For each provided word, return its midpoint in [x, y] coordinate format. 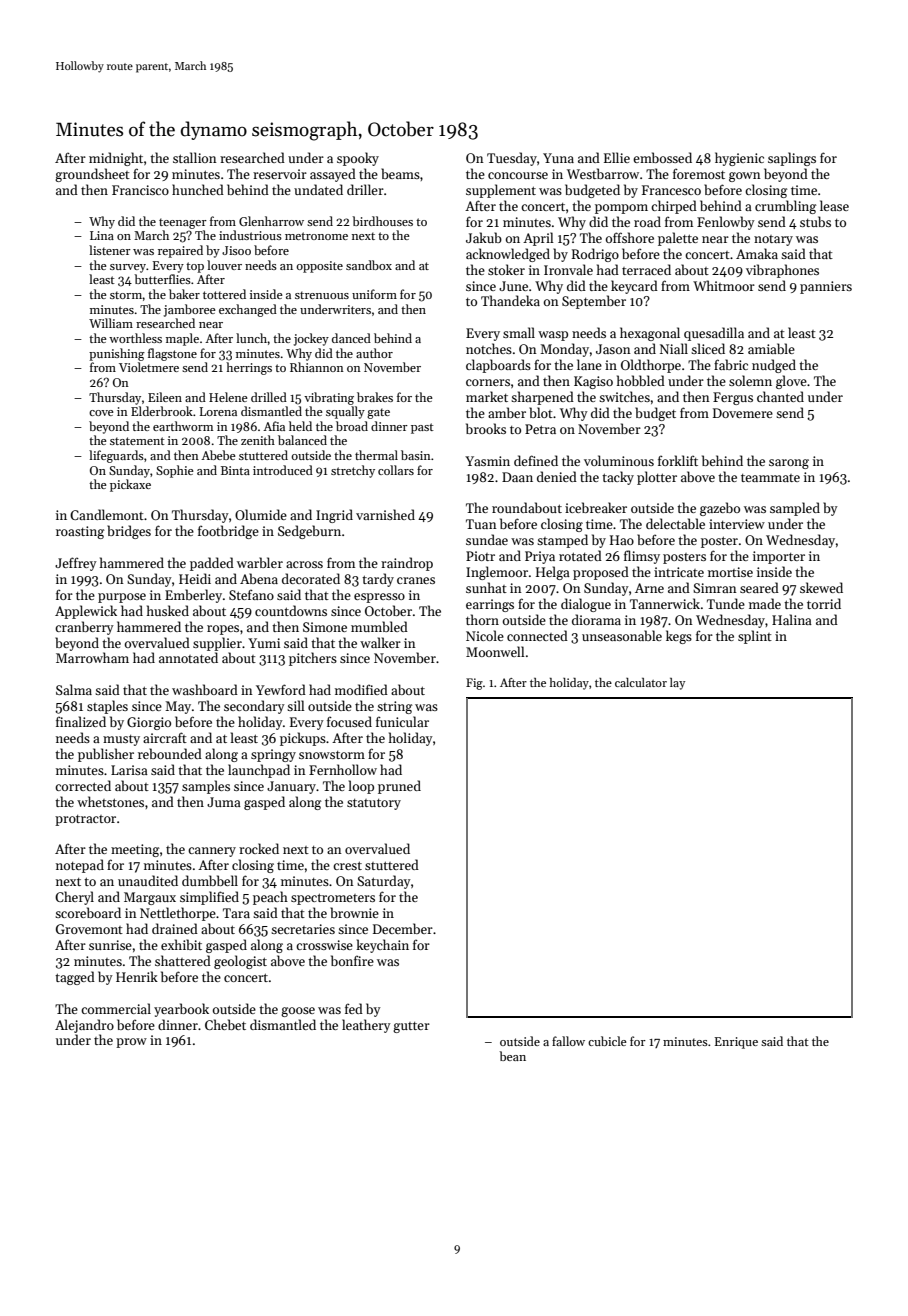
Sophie [175, 471]
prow [131, 1043]
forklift [678, 460]
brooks [486, 428]
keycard [634, 287]
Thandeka [510, 300]
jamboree [190, 310]
